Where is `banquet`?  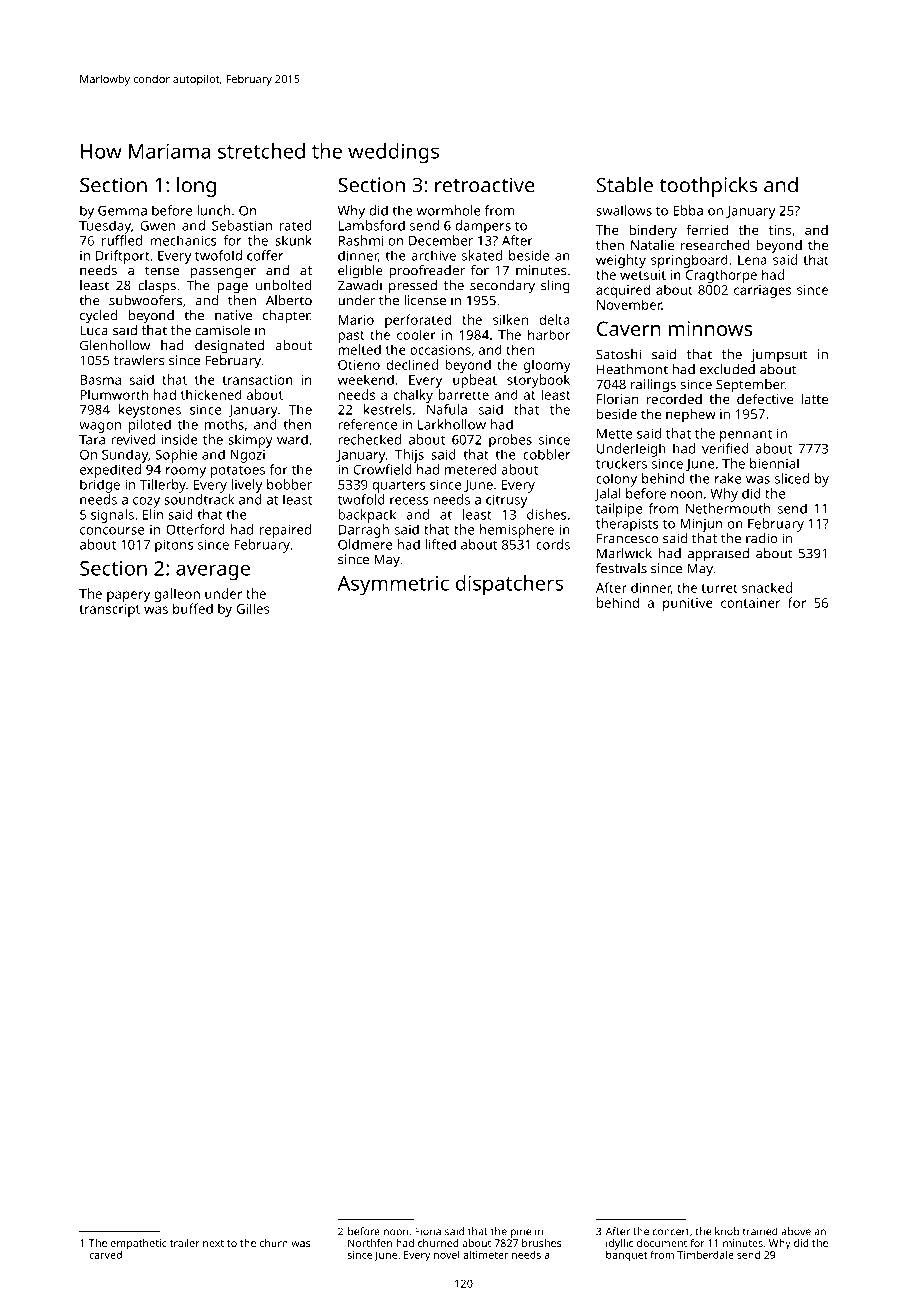
banquet is located at coordinates (627, 1256).
